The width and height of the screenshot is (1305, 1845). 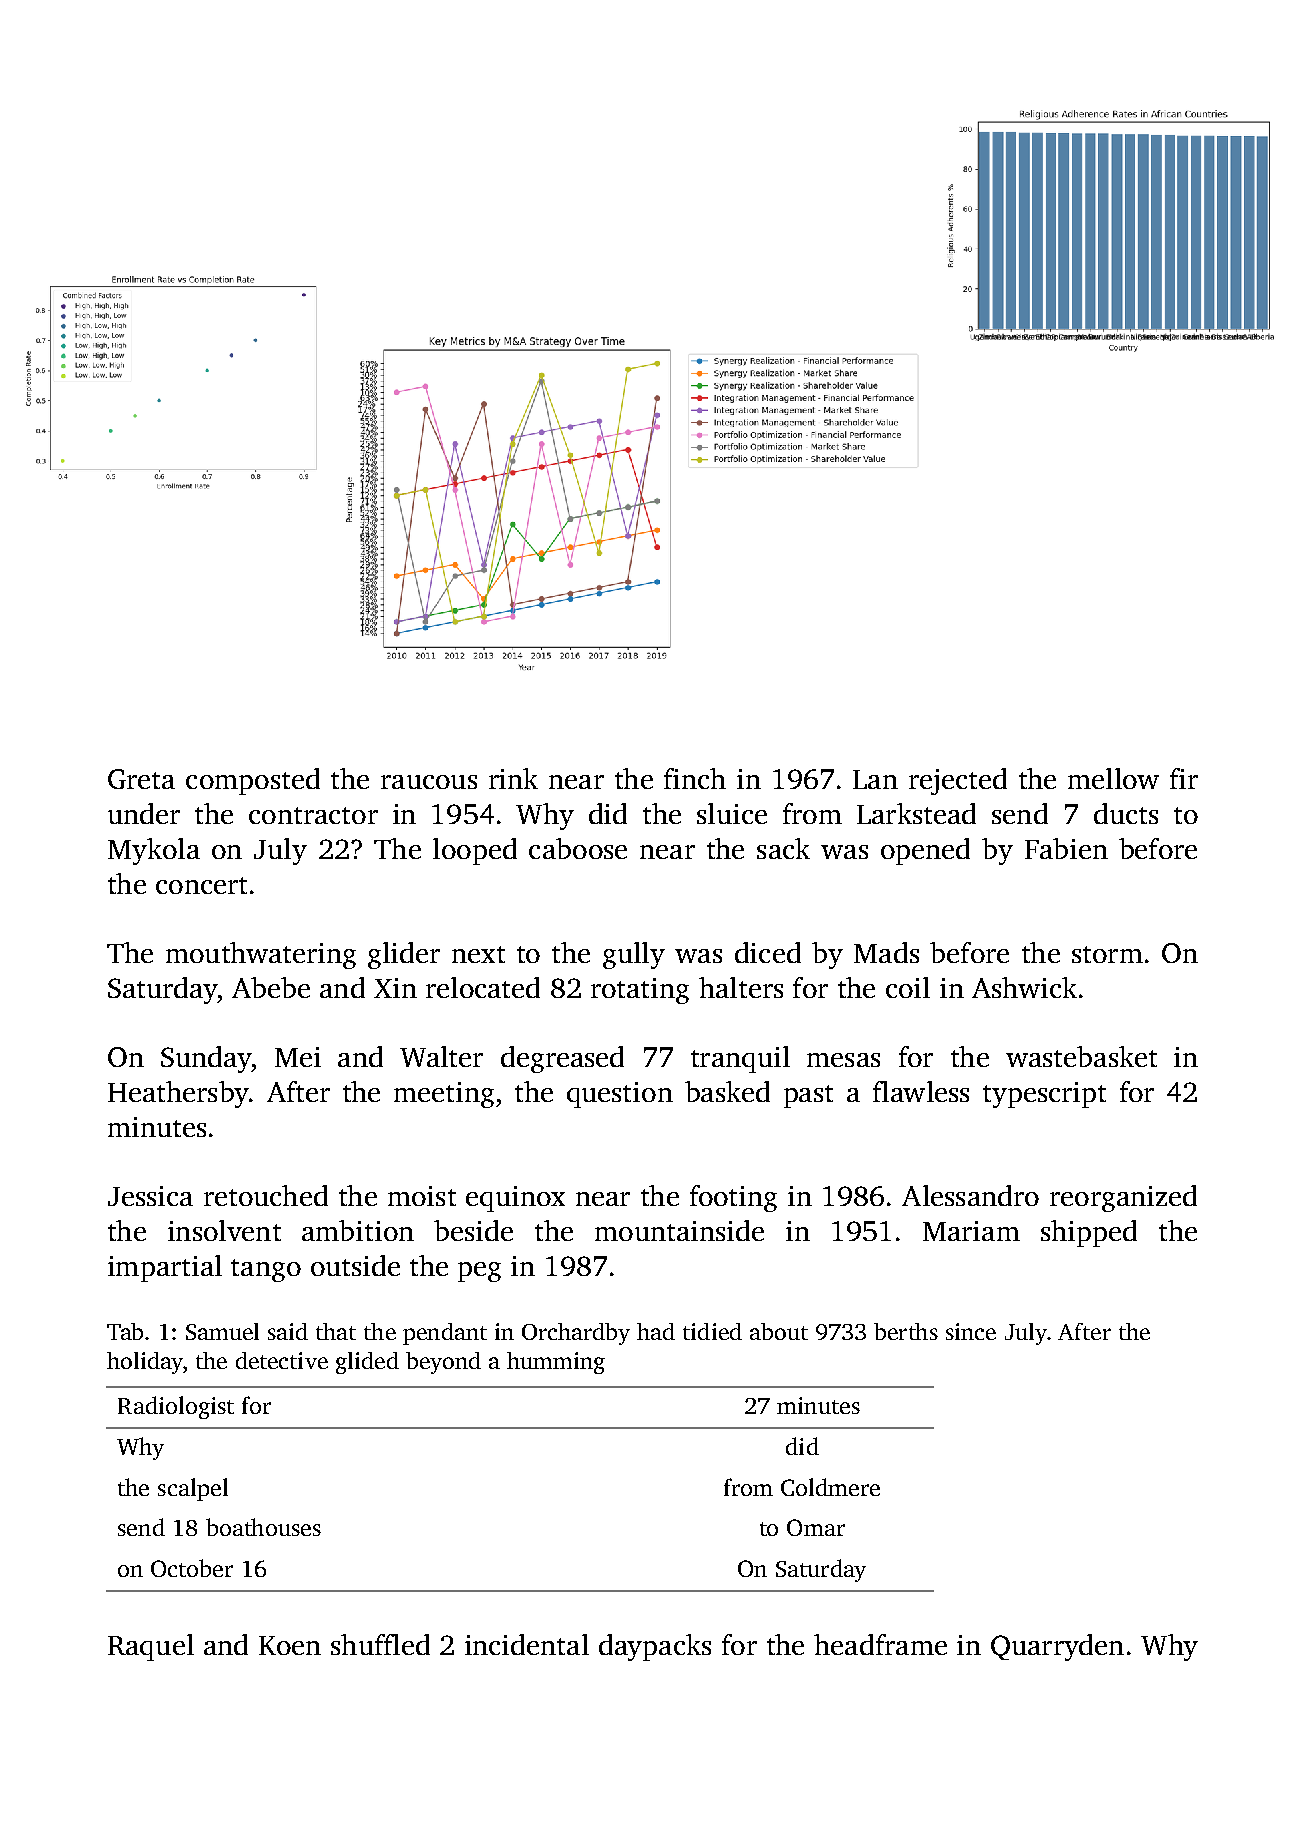 I want to click on boathouses, so click(x=263, y=1527).
